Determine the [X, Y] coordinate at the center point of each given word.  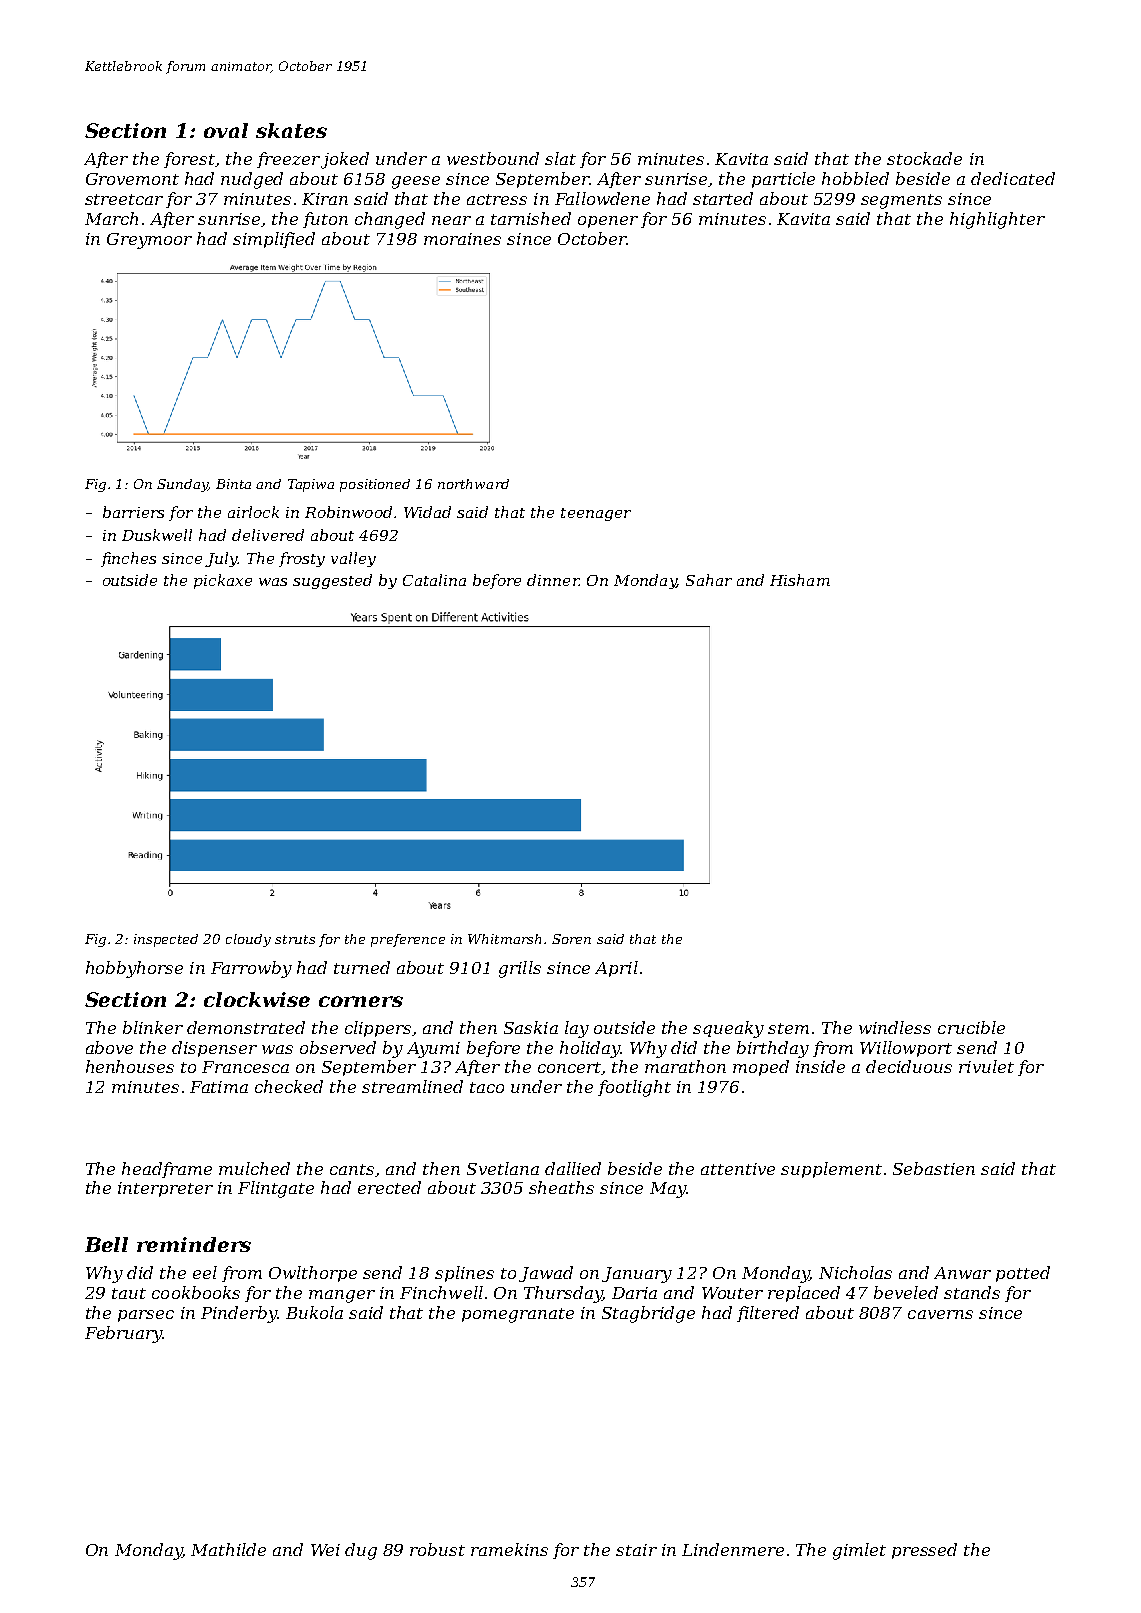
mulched [254, 1168]
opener [608, 222]
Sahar [709, 580]
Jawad [546, 1274]
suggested [332, 581]
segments [901, 201]
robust [437, 1549]
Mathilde [228, 1549]
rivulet [986, 1066]
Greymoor [149, 241]
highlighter [997, 220]
